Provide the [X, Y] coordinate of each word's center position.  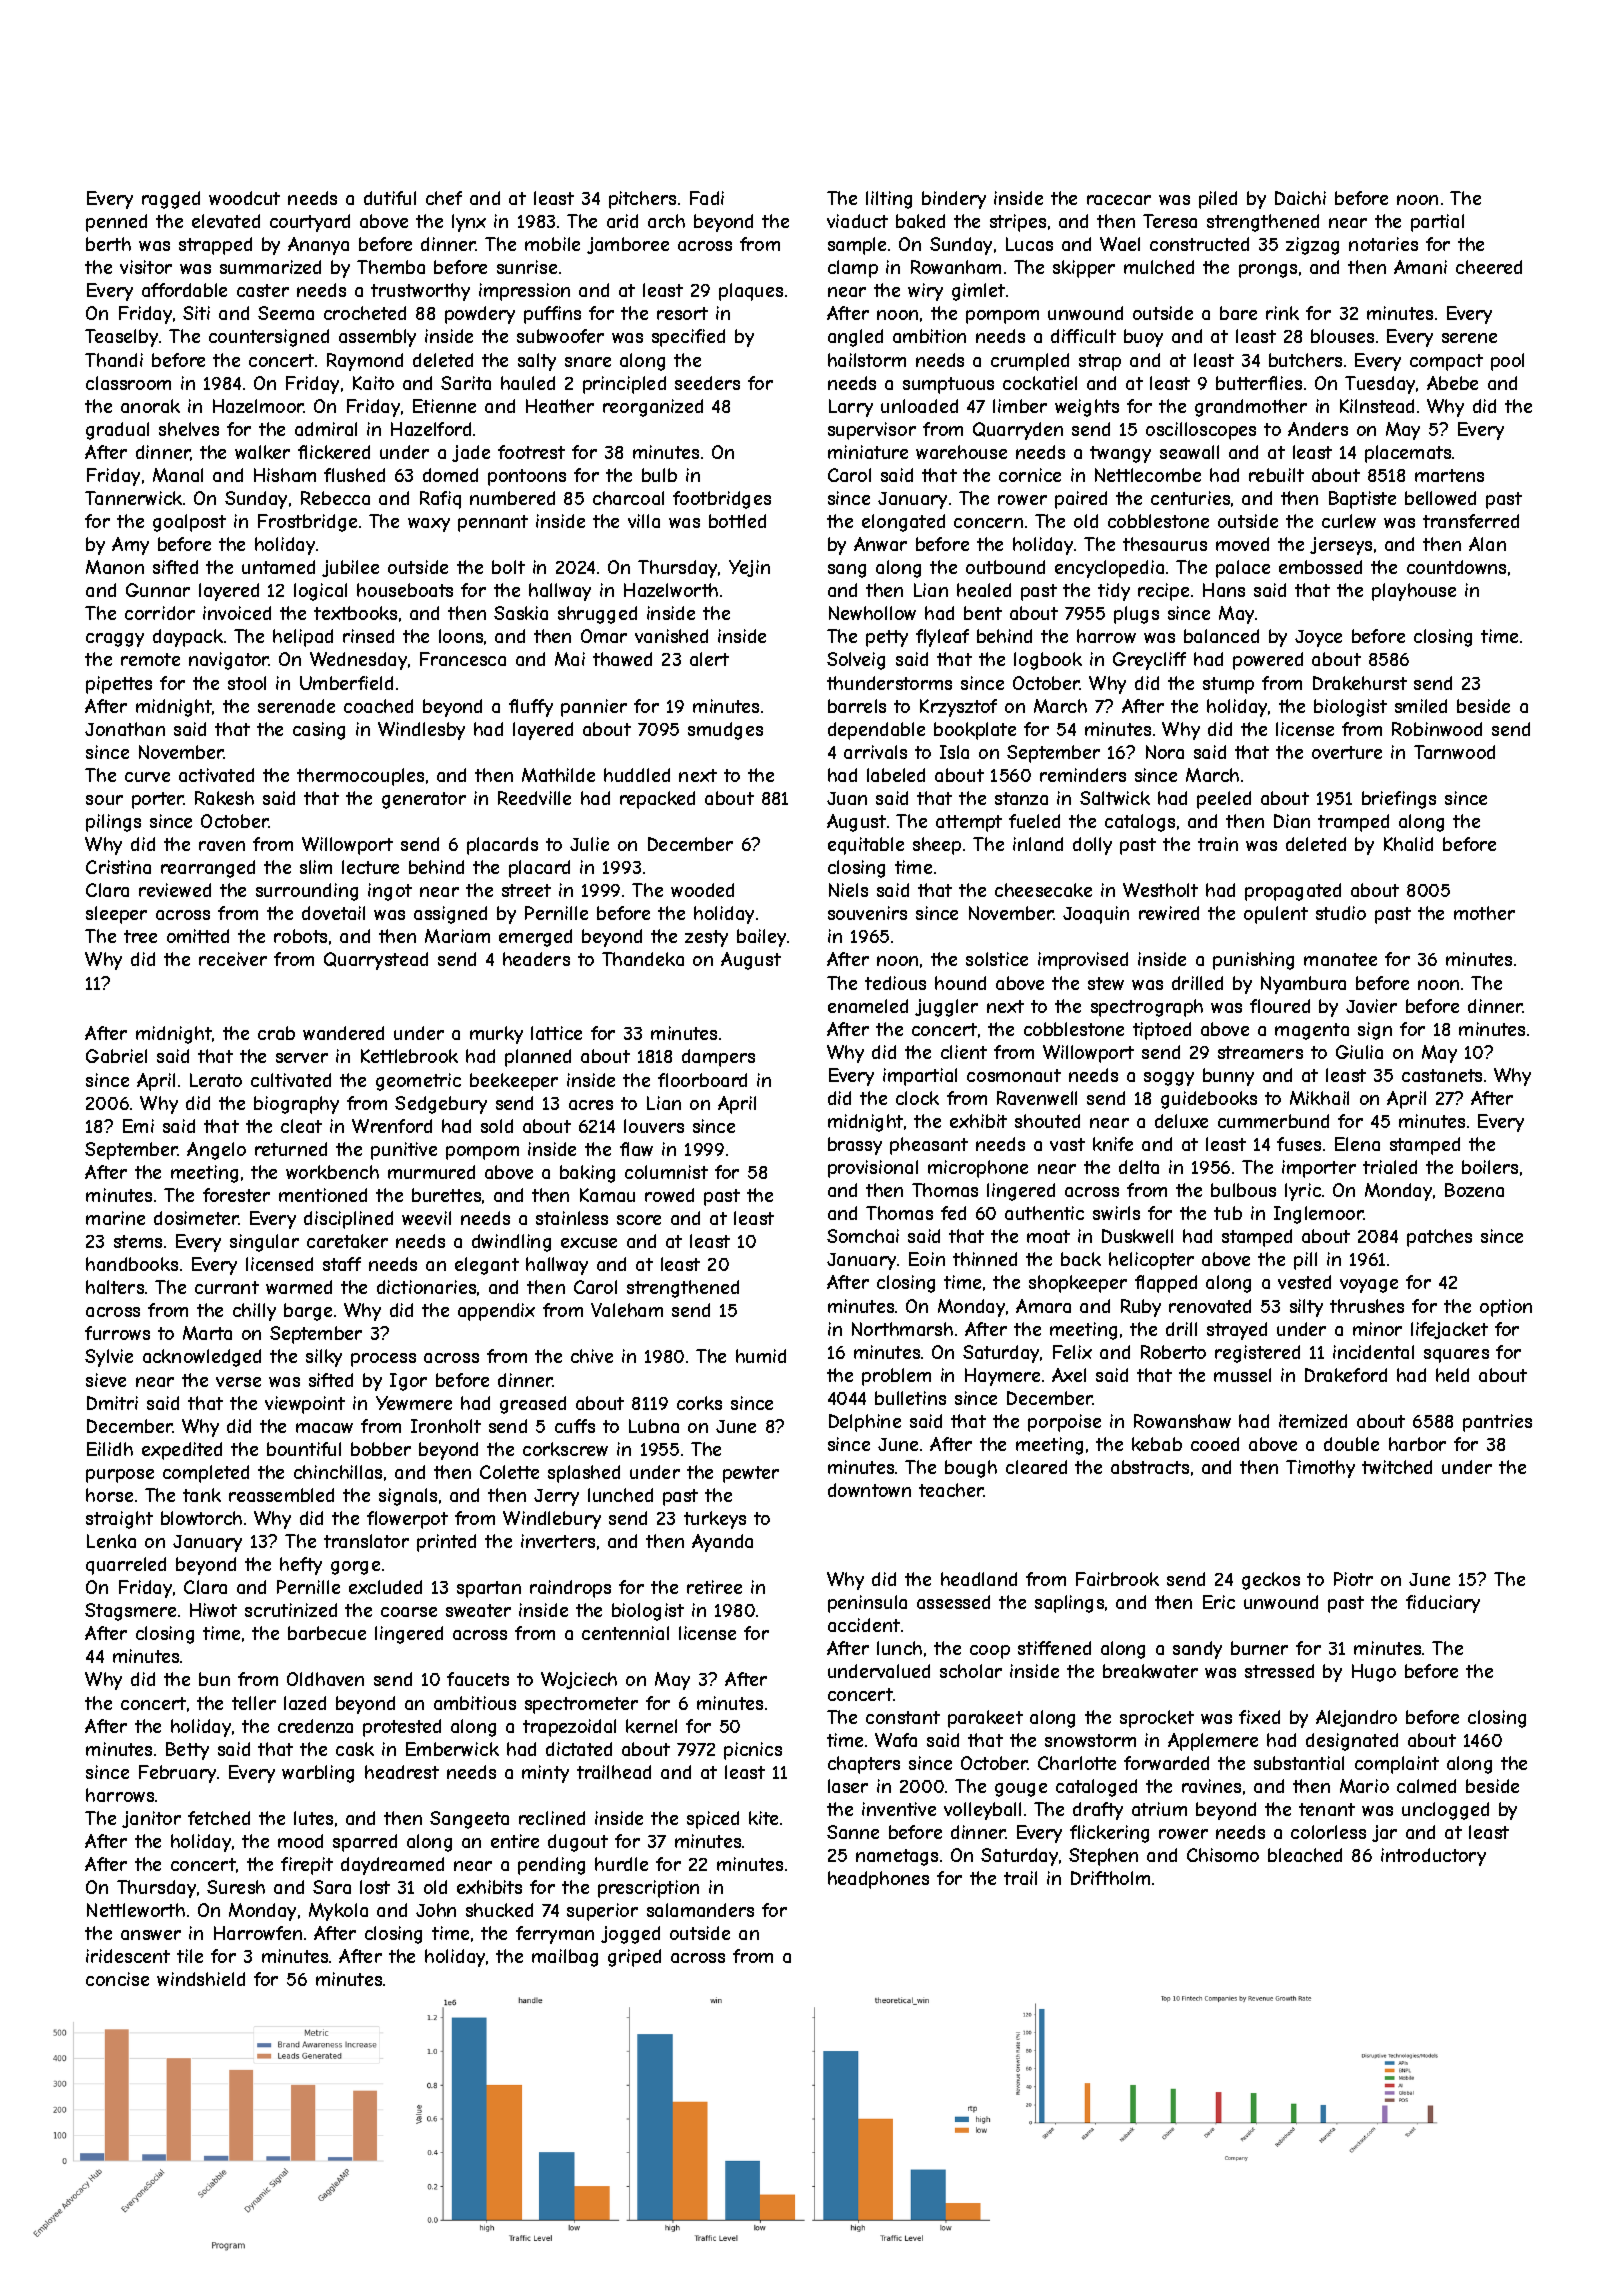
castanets [1442, 1075]
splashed [584, 1474]
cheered [1489, 267]
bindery [954, 200]
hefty [301, 1566]
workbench [332, 1172]
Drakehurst [1360, 683]
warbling [318, 1774]
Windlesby [421, 731]
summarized [270, 267]
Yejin [749, 568]
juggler [946, 1008]
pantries [1497, 1423]
